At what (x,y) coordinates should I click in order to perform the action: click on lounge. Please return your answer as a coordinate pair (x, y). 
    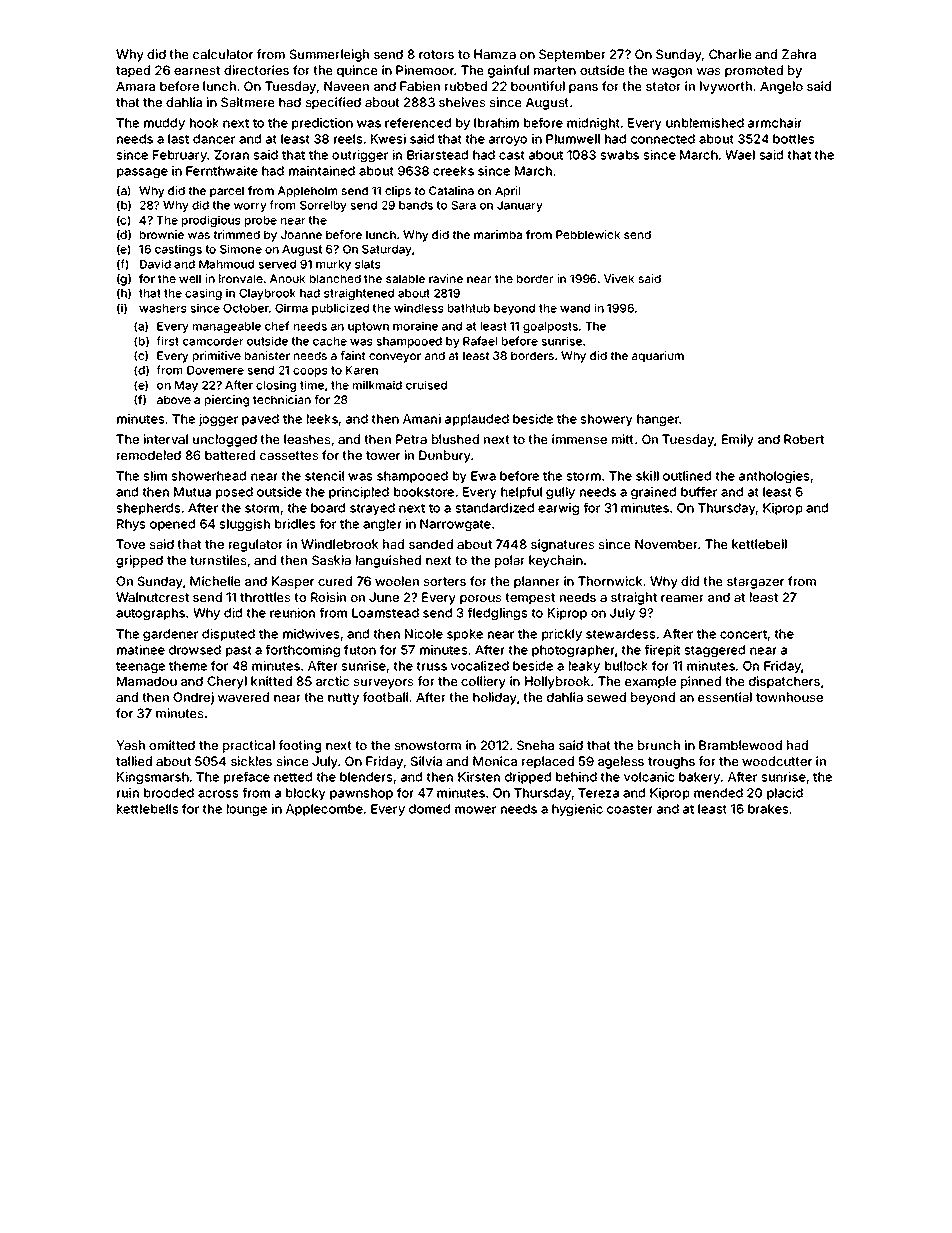
    Looking at the image, I should click on (247, 810).
